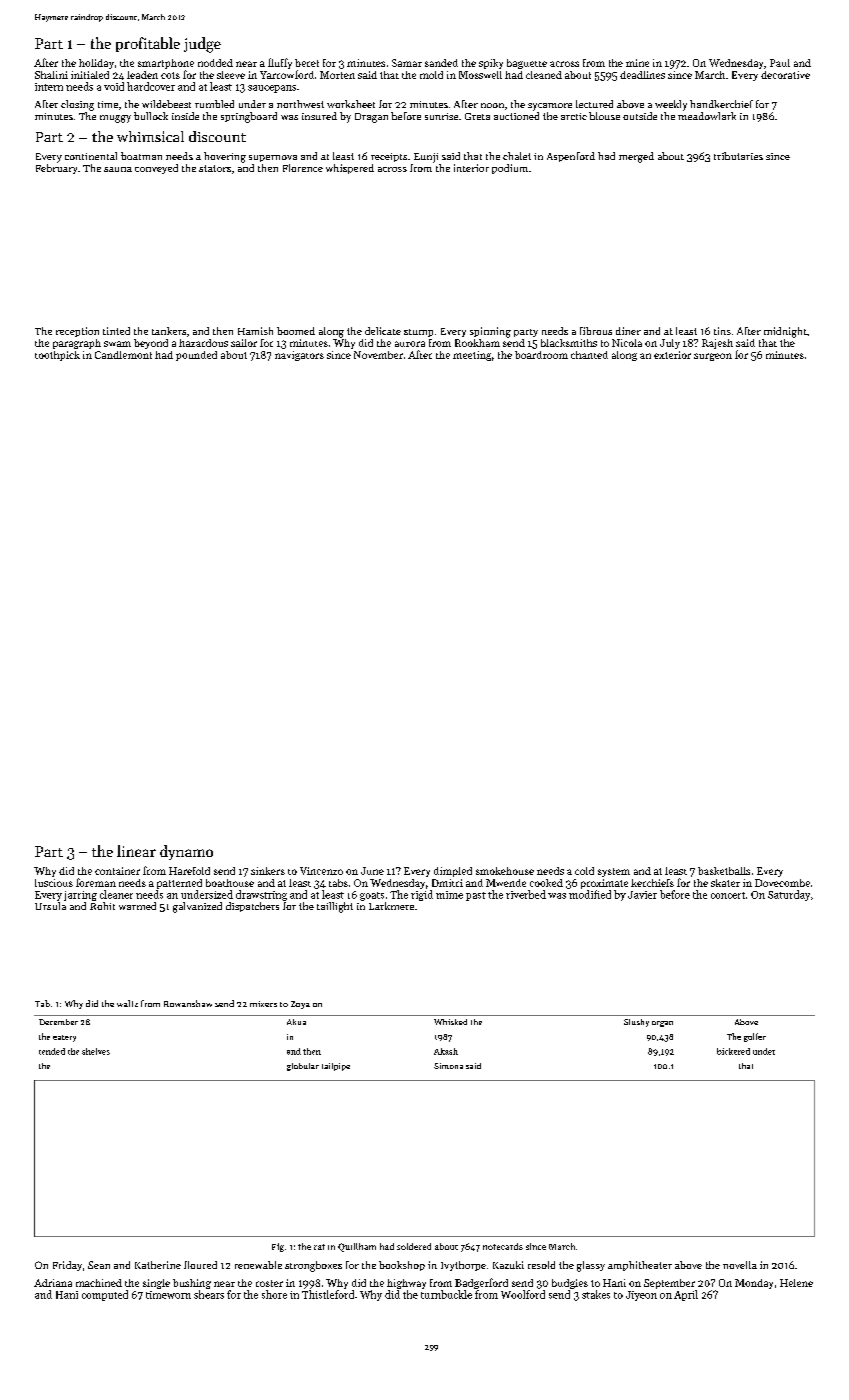  I want to click on system, so click(614, 872).
